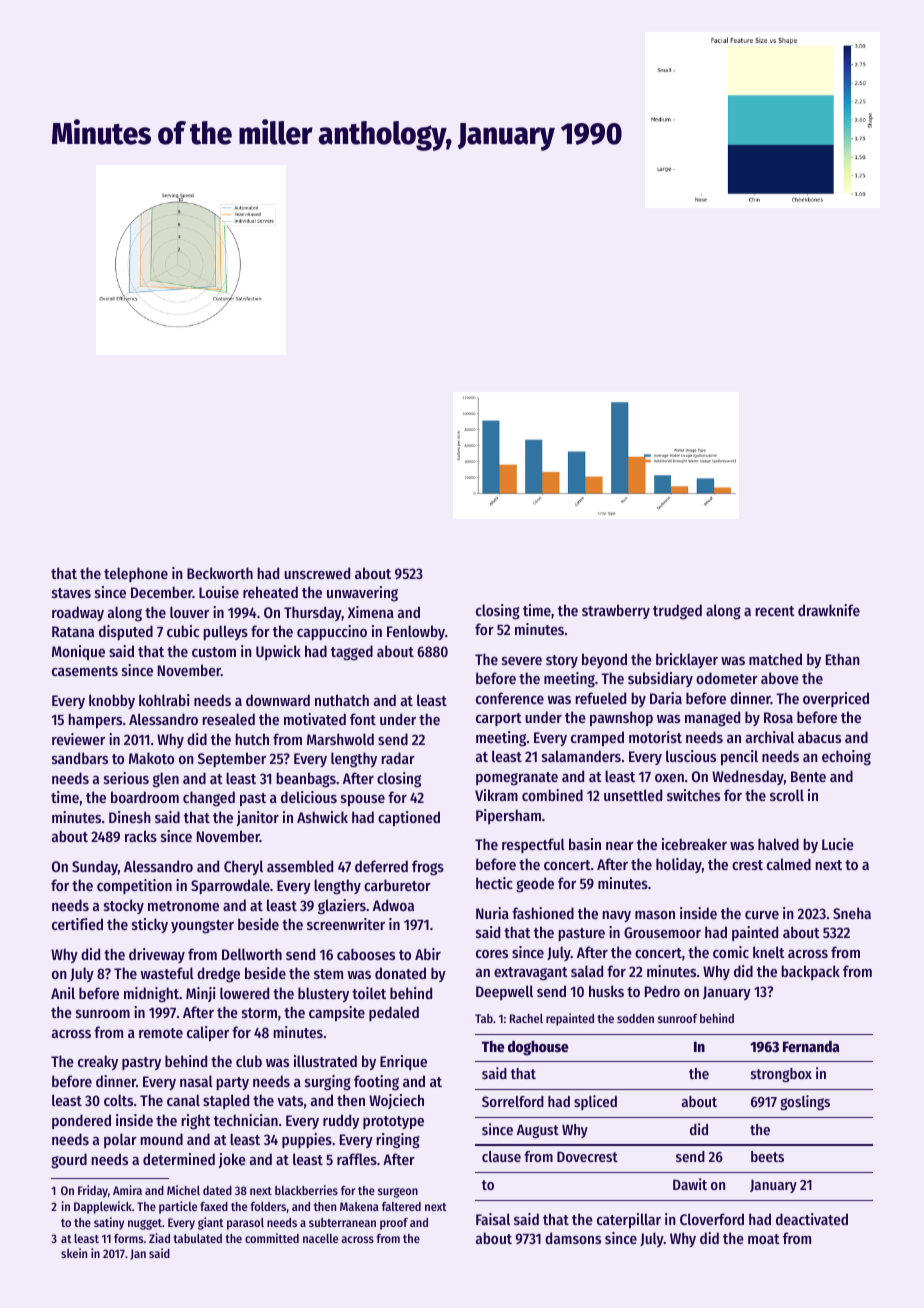  Describe the element at coordinates (103, 1207) in the screenshot. I see `Dapplewick` at that location.
